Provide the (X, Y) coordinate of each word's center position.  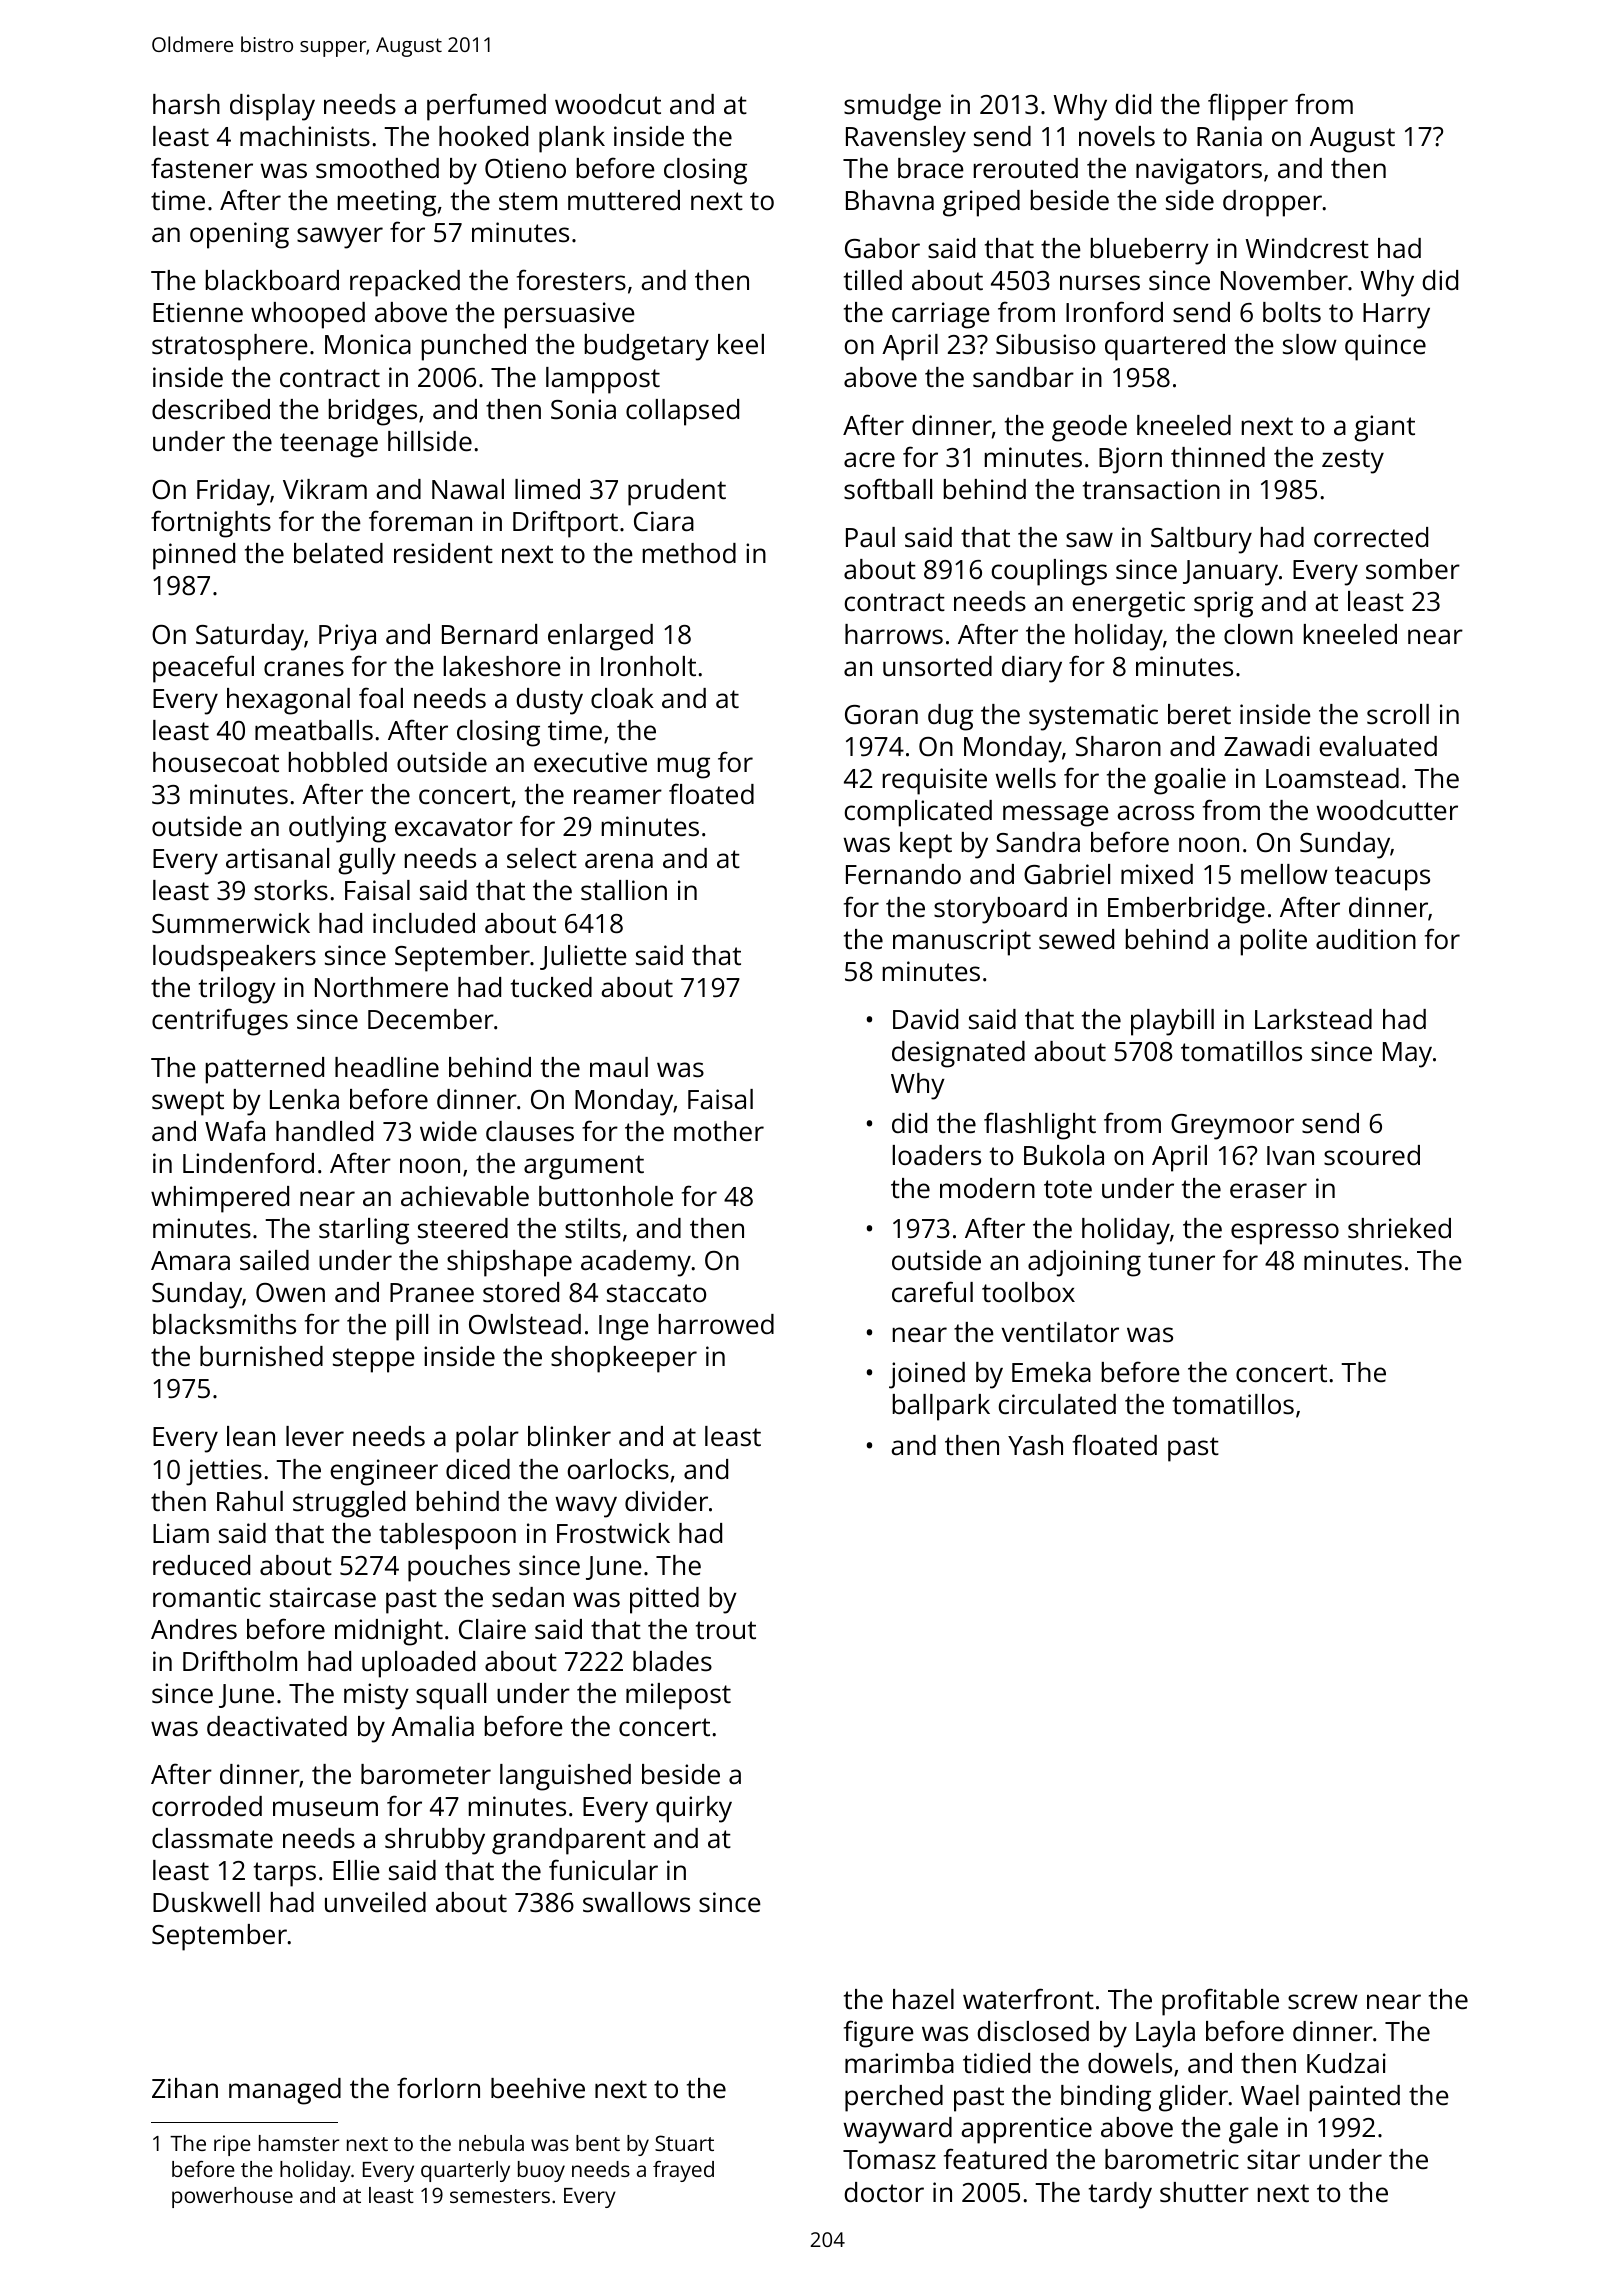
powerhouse (232, 2197)
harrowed (716, 1324)
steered (463, 1228)
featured (995, 2159)
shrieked (1399, 1228)
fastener (202, 168)
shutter (1204, 2192)
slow (1310, 344)
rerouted (1026, 168)
